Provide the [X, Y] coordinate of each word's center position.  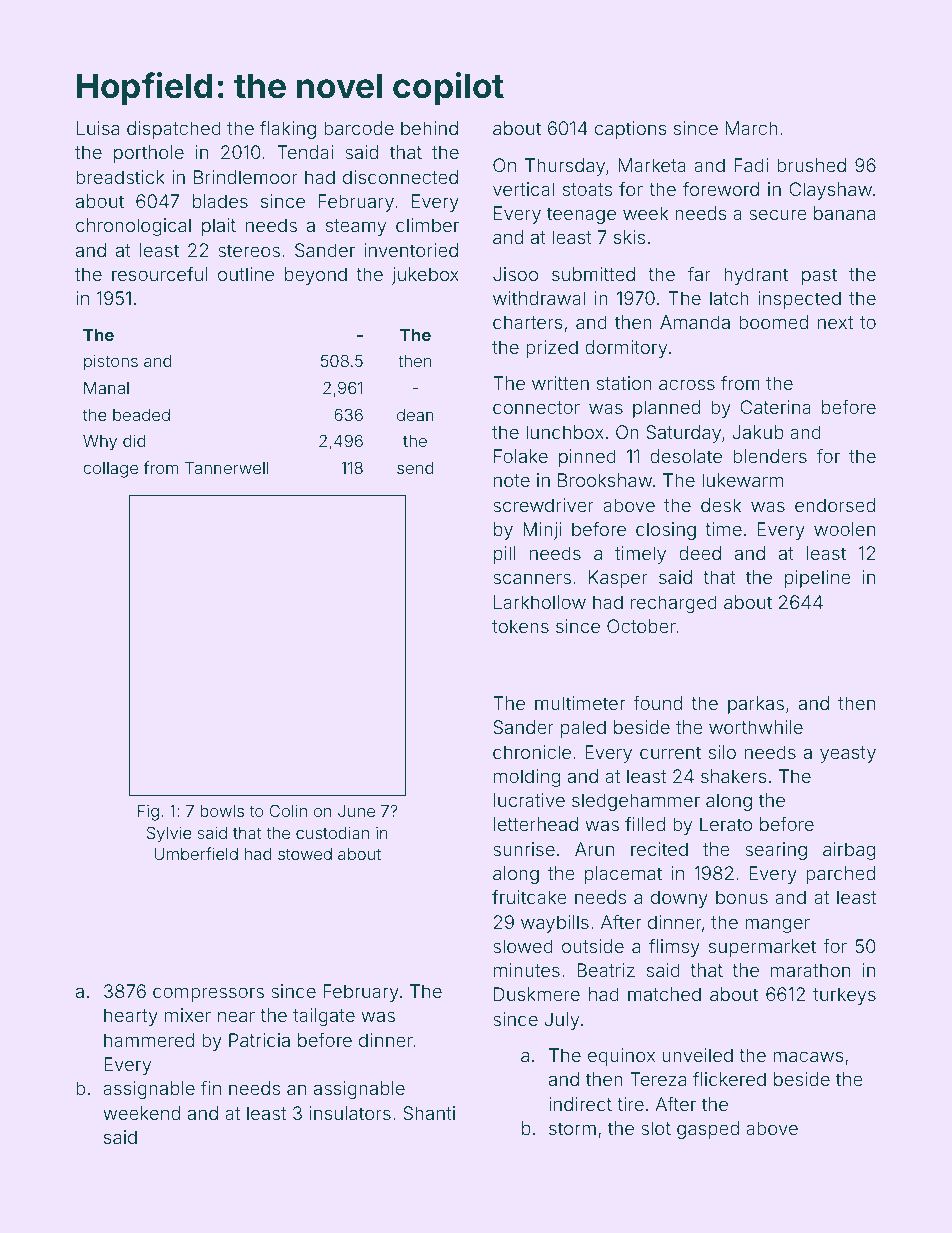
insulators [350, 1113]
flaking [288, 130]
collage [110, 470]
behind [429, 128]
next [835, 322]
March [752, 128]
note [512, 480]
